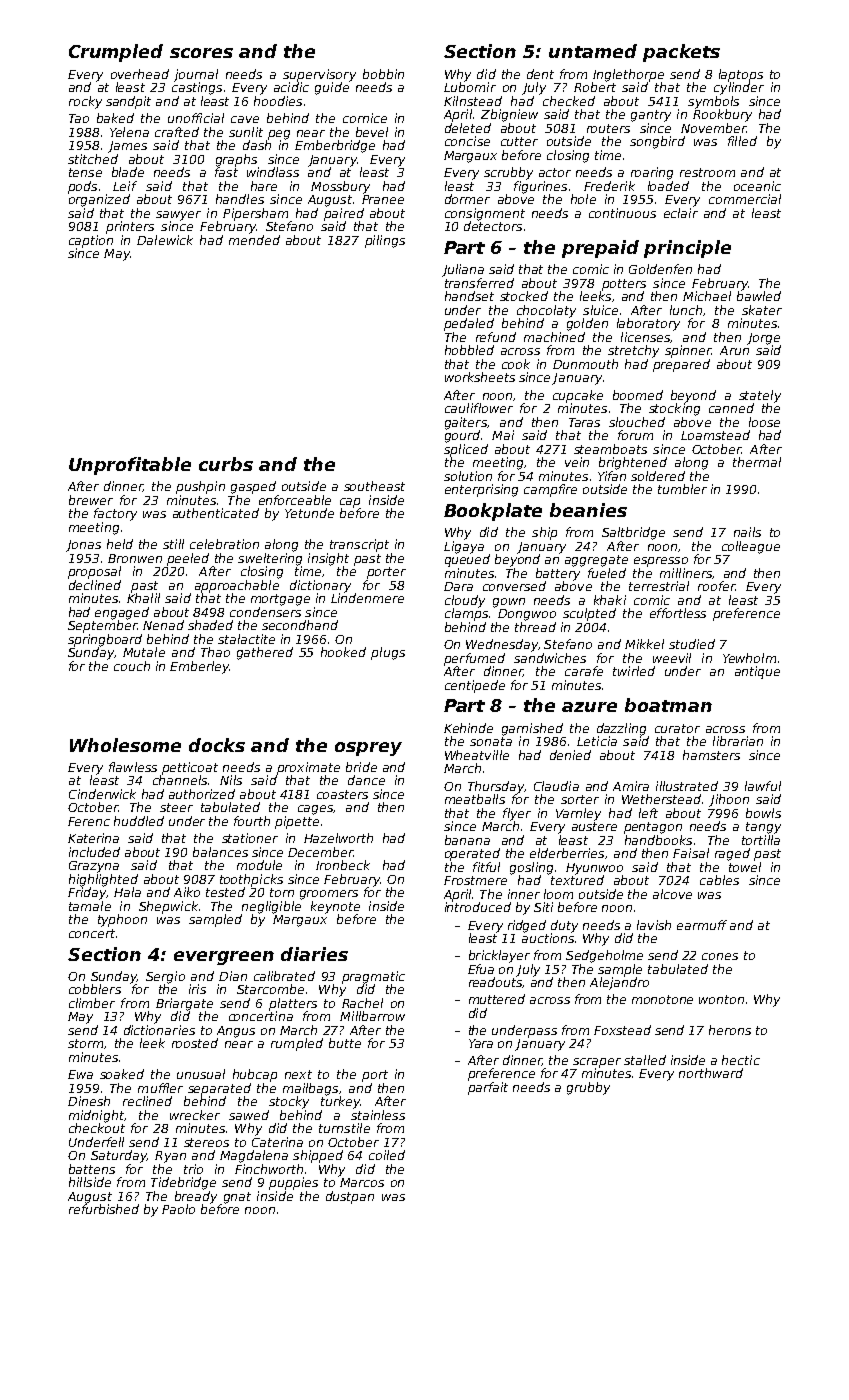  Describe the element at coordinates (716, 586) in the document. I see `roofer` at that location.
